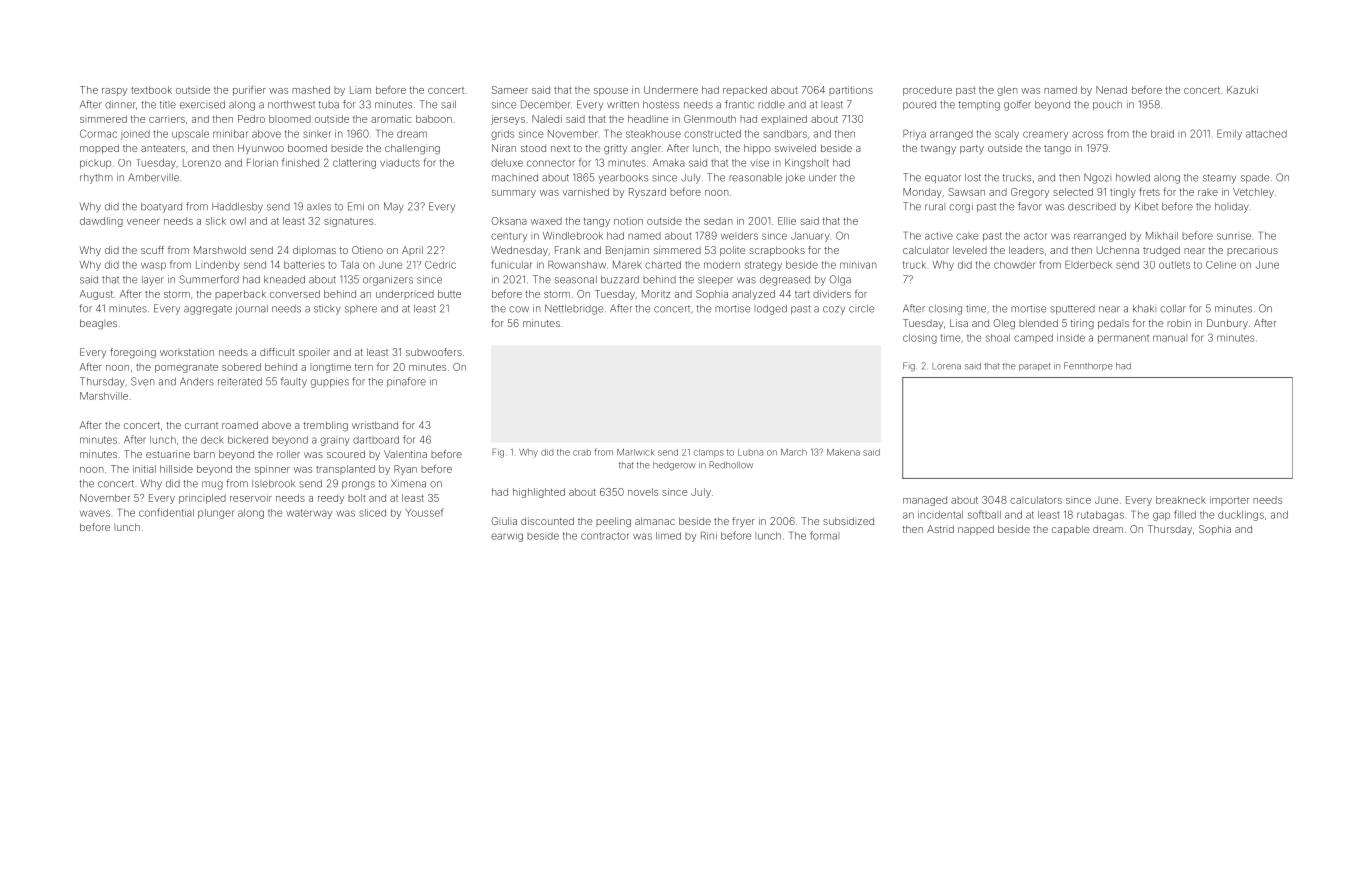 This screenshot has height=887, width=1372. I want to click on Lorena, so click(946, 366).
